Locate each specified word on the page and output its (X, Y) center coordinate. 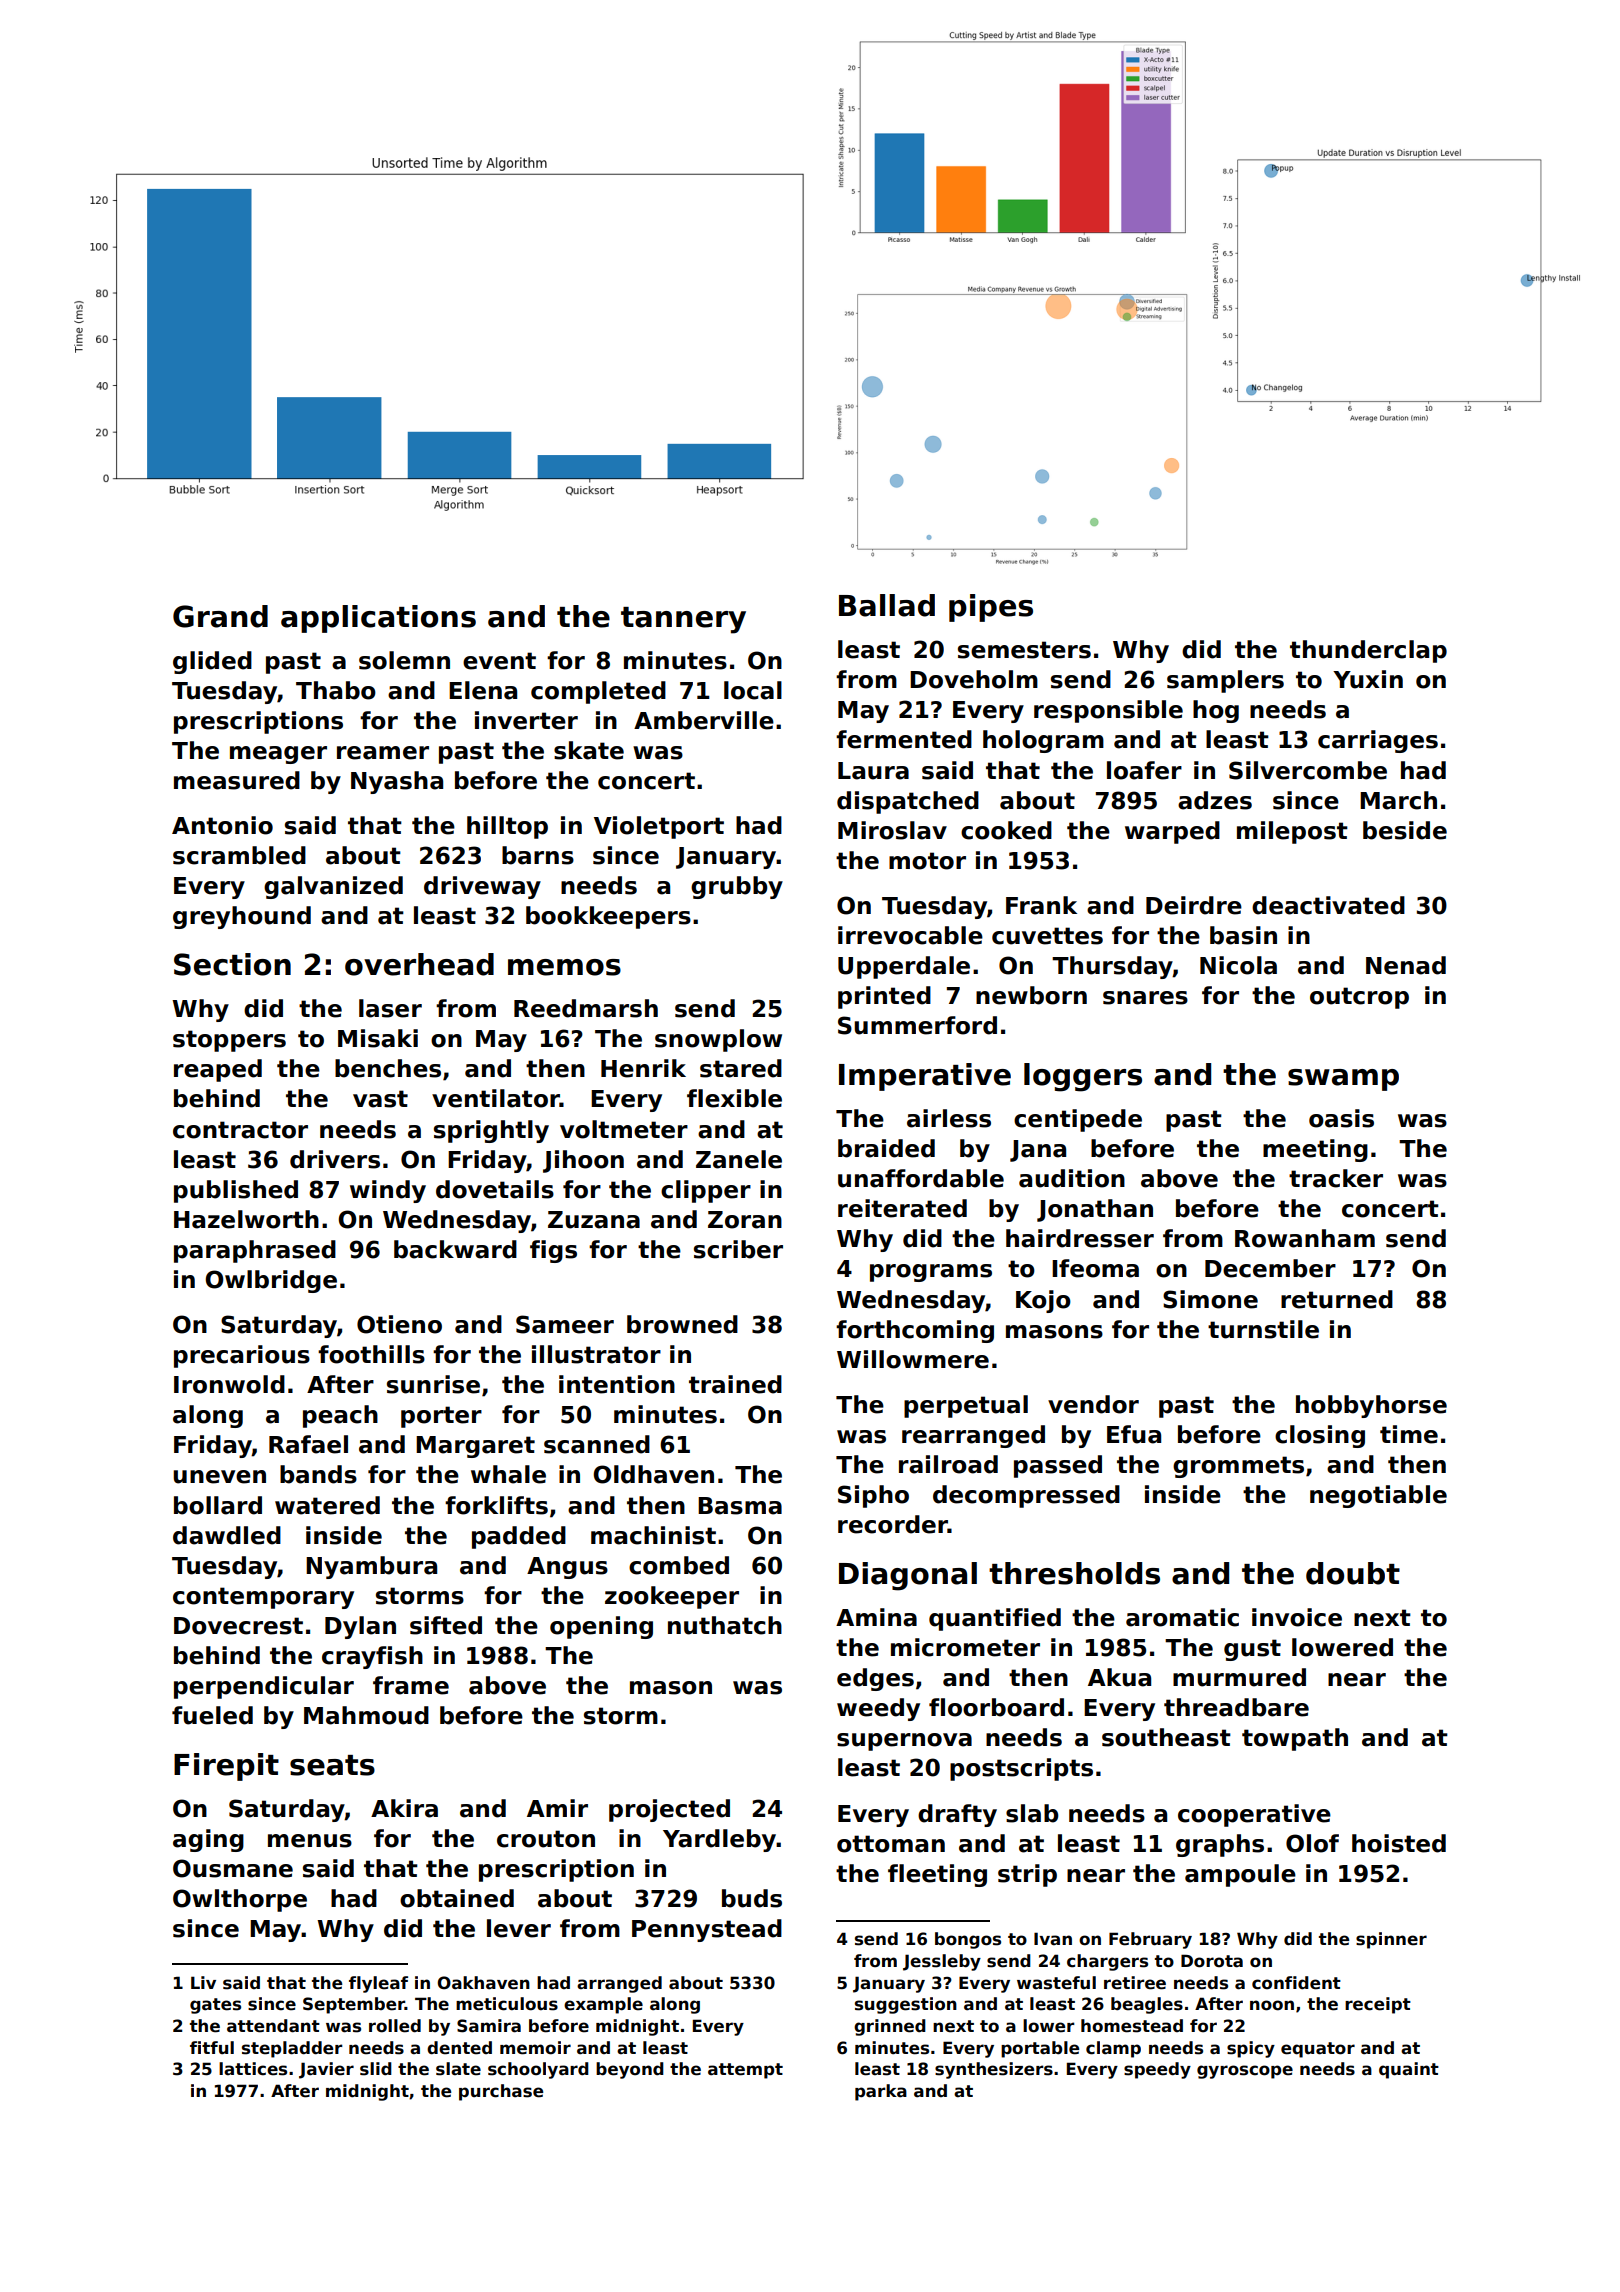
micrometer (965, 1647)
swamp (1343, 1080)
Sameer (565, 1324)
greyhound (242, 917)
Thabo (336, 690)
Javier (326, 2070)
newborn (1031, 995)
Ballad (887, 605)
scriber (738, 1249)
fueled (212, 1715)
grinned (890, 2027)
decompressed (1026, 1496)
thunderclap (1368, 651)
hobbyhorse (1371, 1406)
